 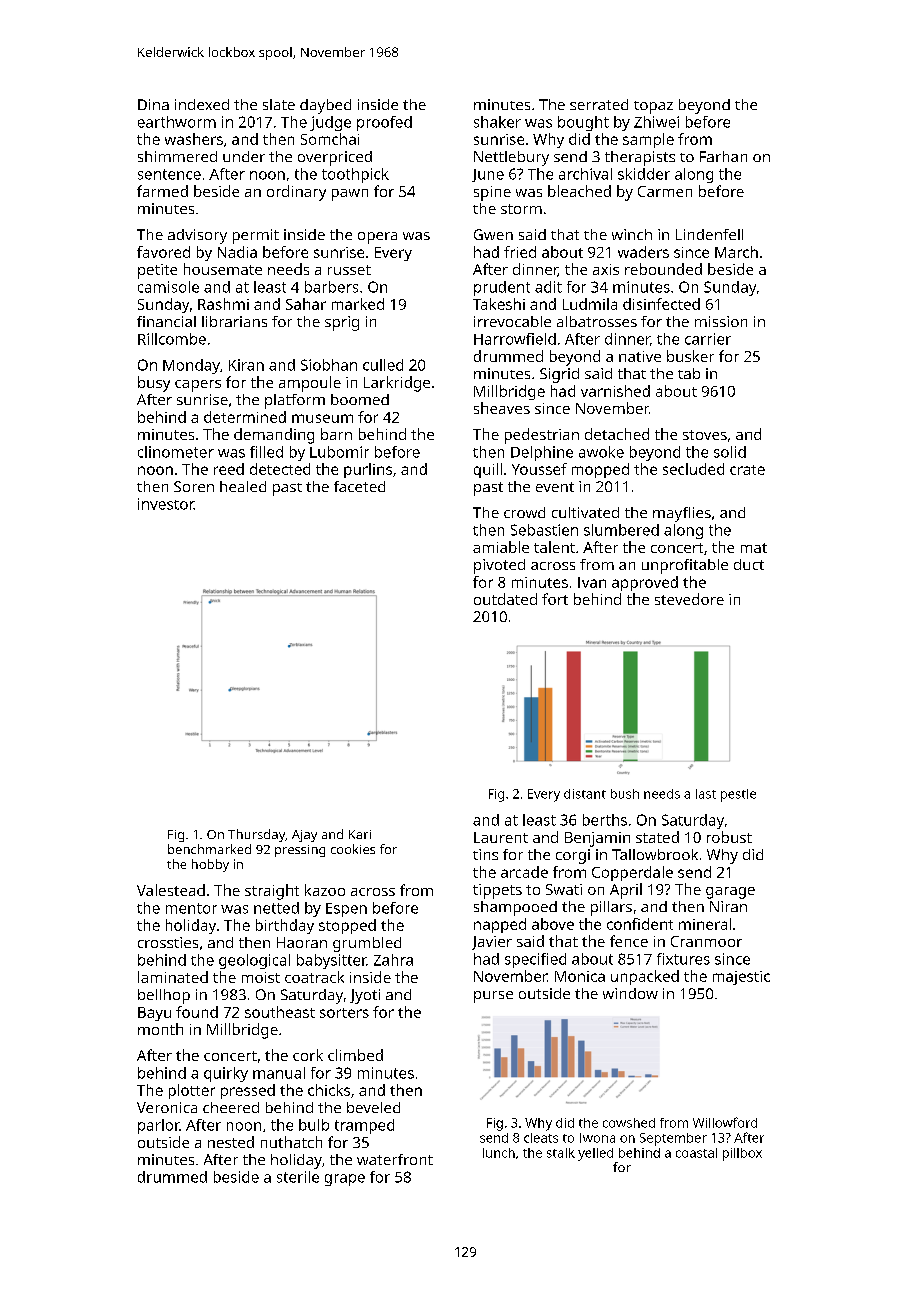 What do you see at coordinates (606, 269) in the image?
I see `axis` at bounding box center [606, 269].
